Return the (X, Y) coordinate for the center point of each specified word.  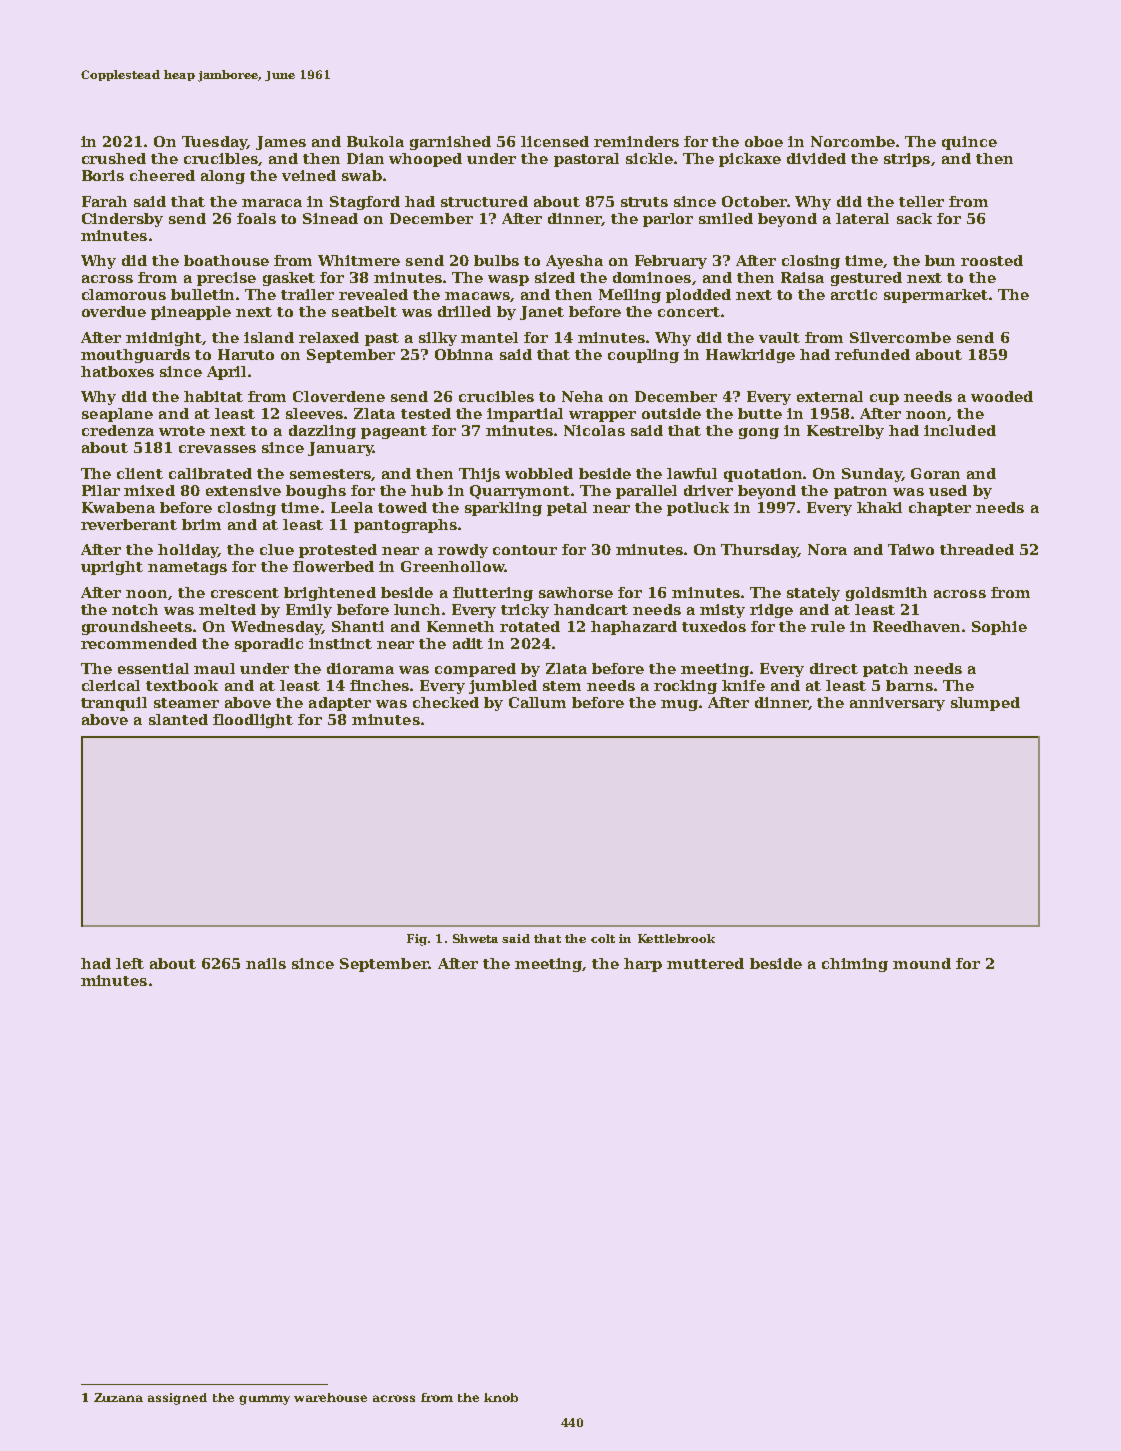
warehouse (330, 1397)
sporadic (269, 645)
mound (922, 963)
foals (256, 218)
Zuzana (118, 1397)
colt (603, 938)
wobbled (539, 473)
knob (501, 1397)
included (960, 430)
